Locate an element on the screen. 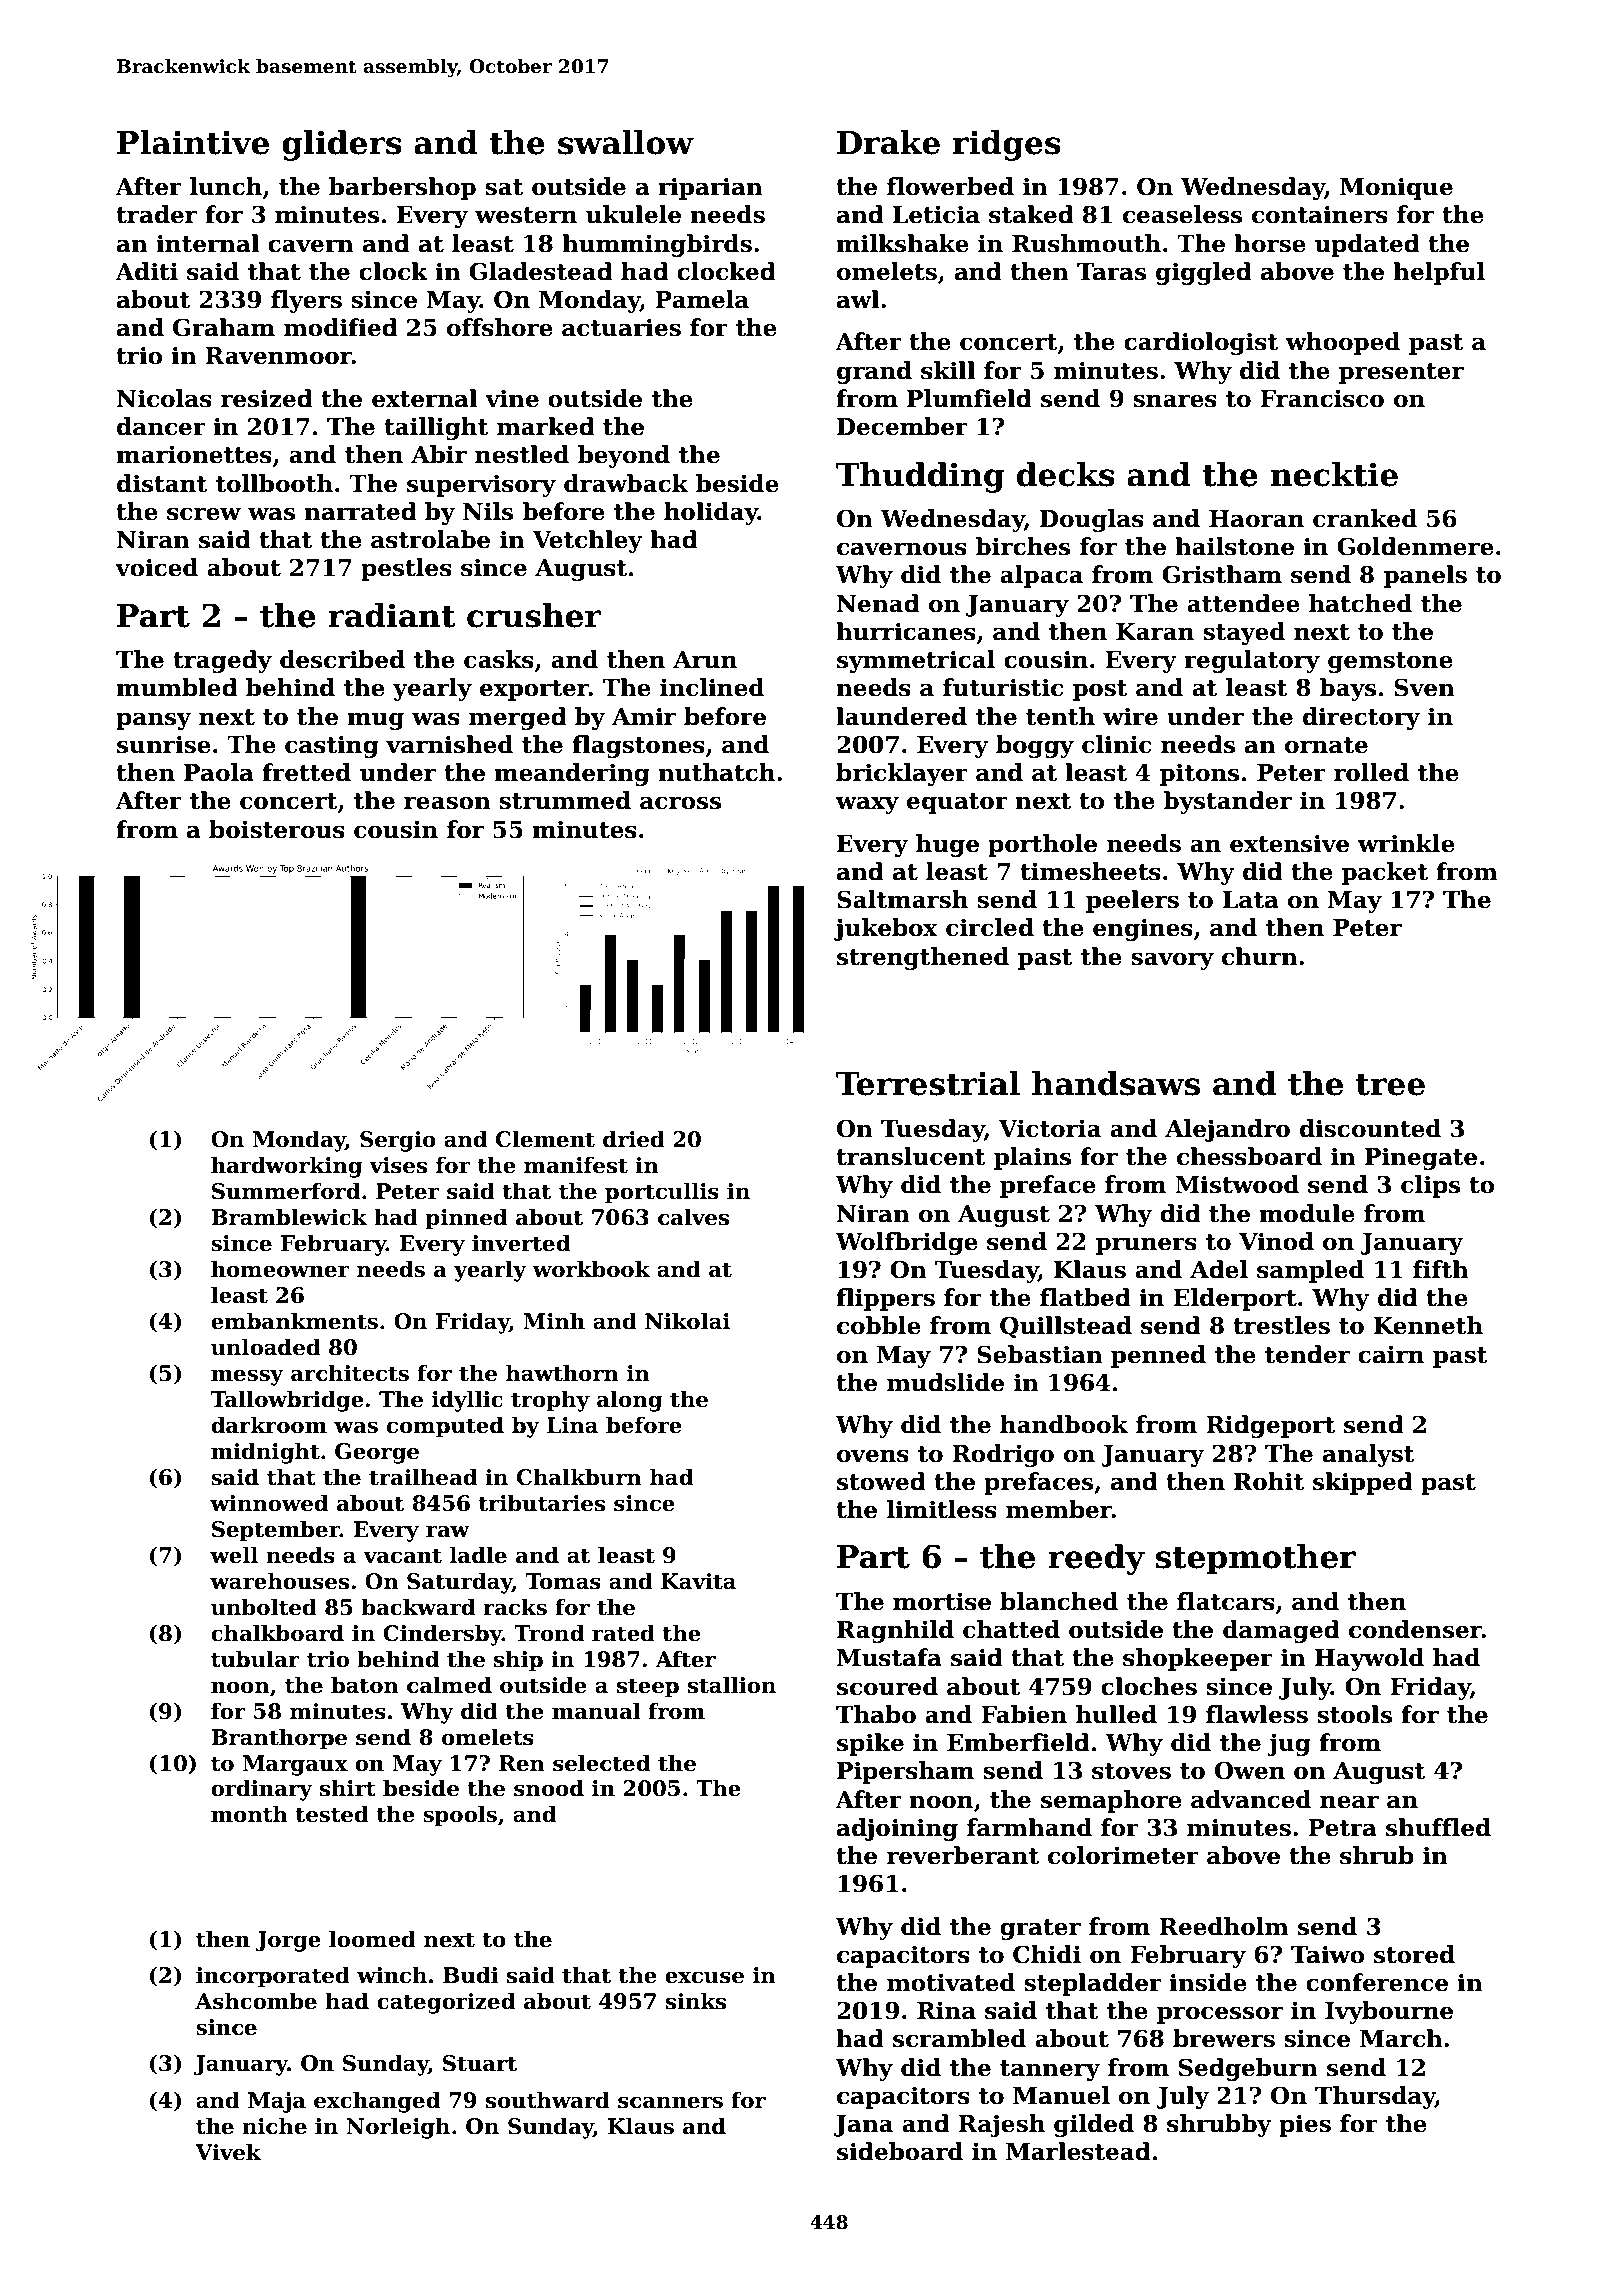 Image resolution: width=1620 pixels, height=2292 pixels. Petra is located at coordinates (1342, 1828).
